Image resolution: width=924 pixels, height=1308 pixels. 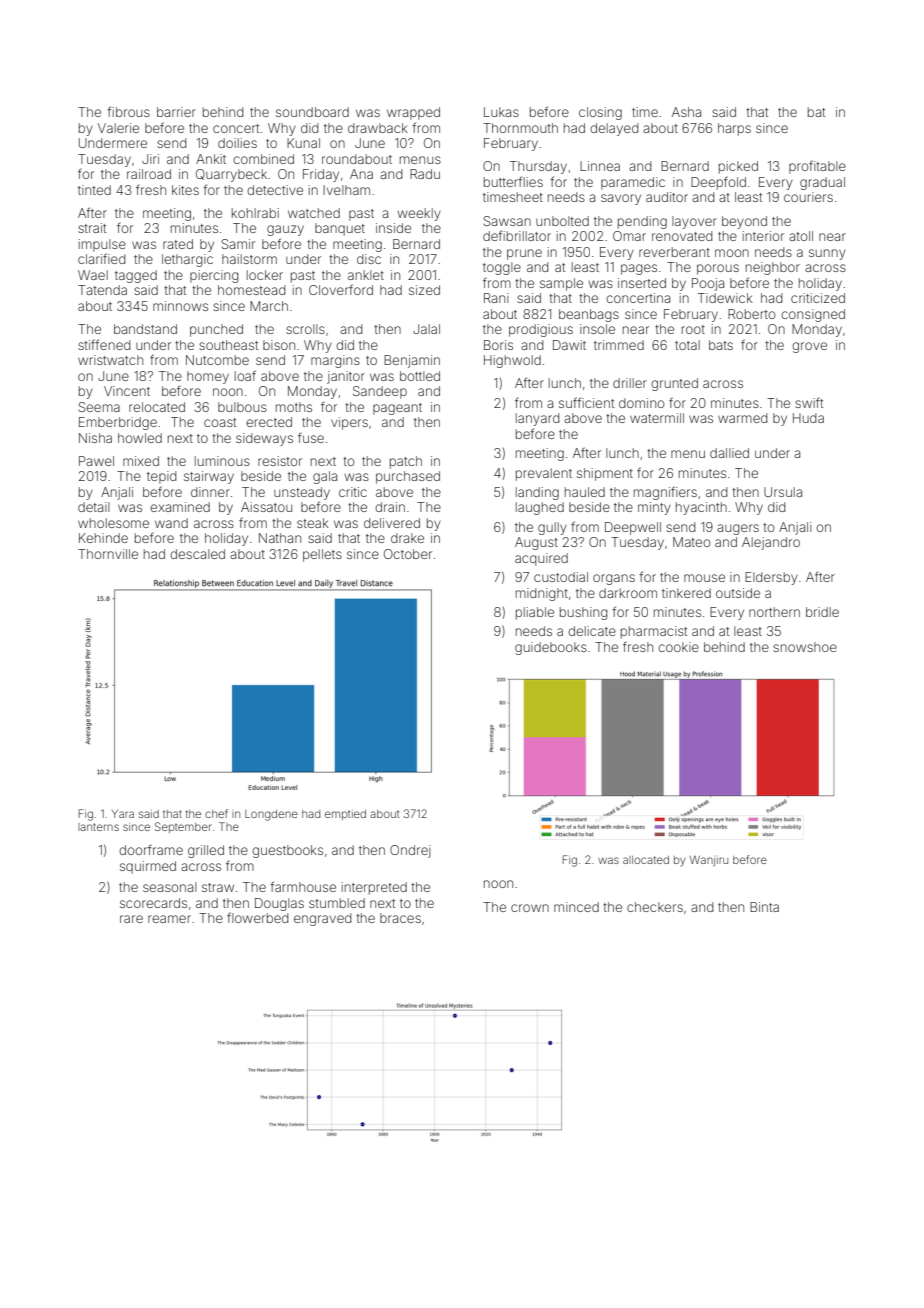 I want to click on snowshoe, so click(x=805, y=647).
